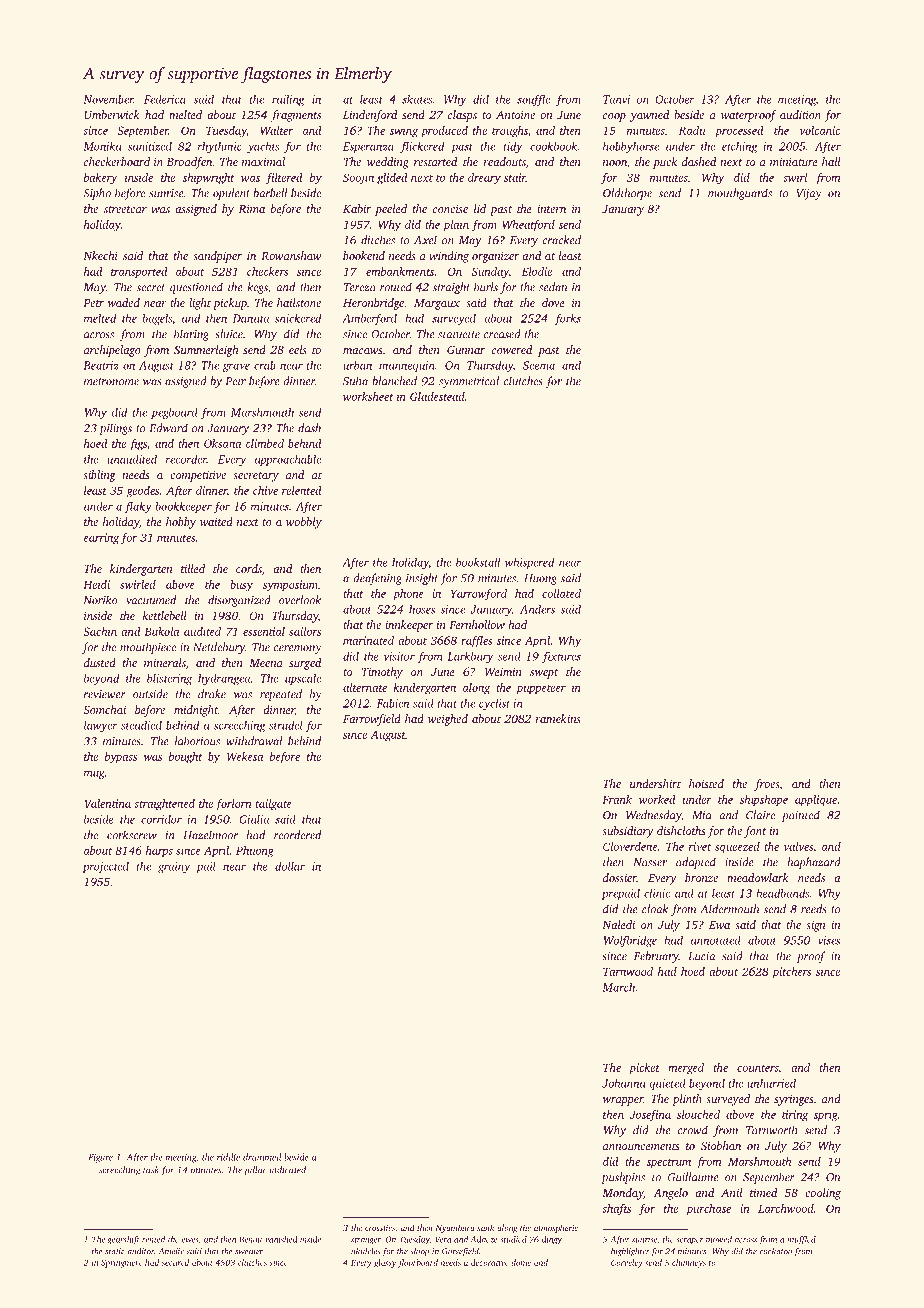 Image resolution: width=924 pixels, height=1308 pixels. Describe the element at coordinates (228, 1157) in the page. I see `riddle` at that location.
